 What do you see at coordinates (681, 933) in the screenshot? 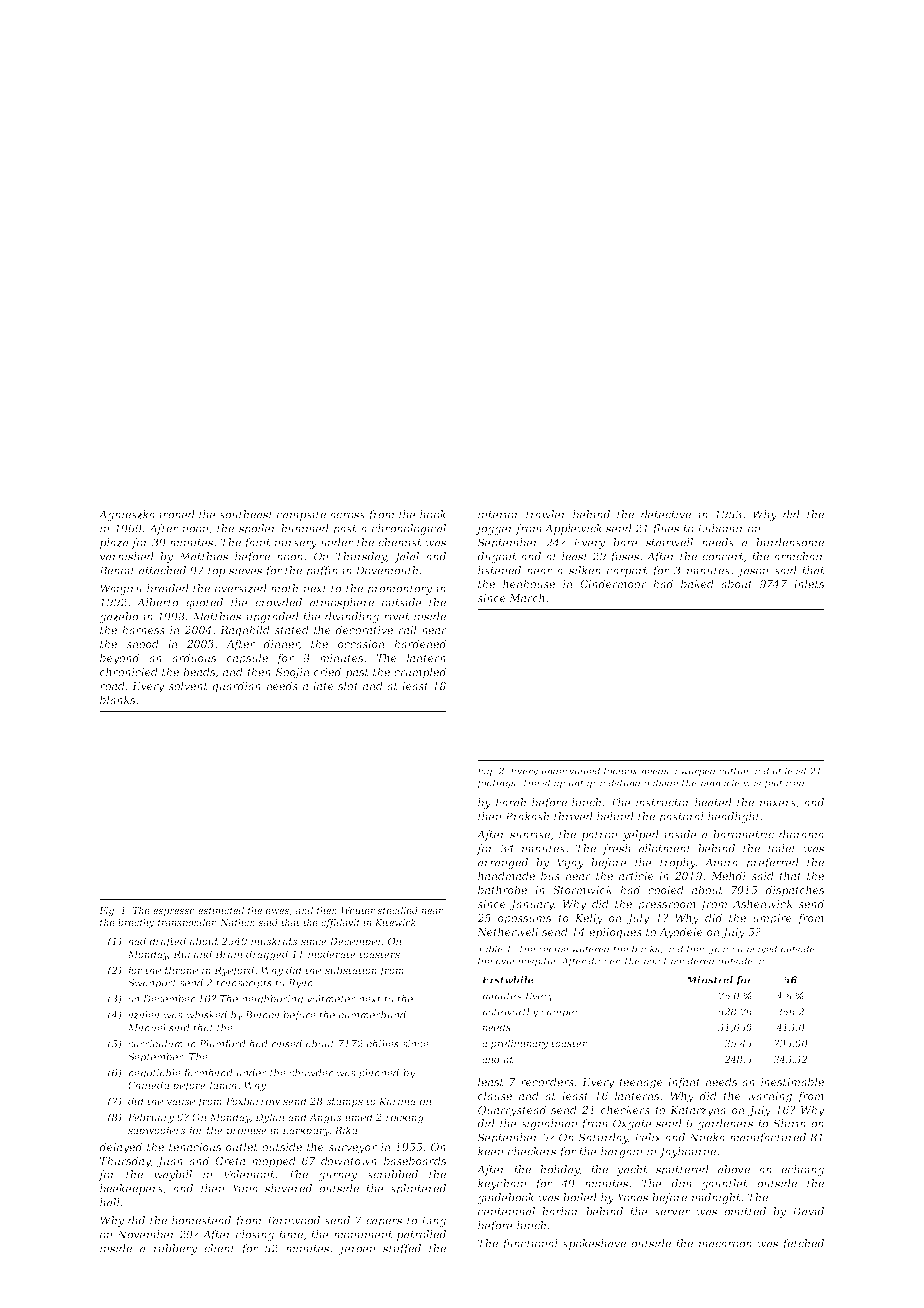
I see `Ayodele` at bounding box center [681, 933].
